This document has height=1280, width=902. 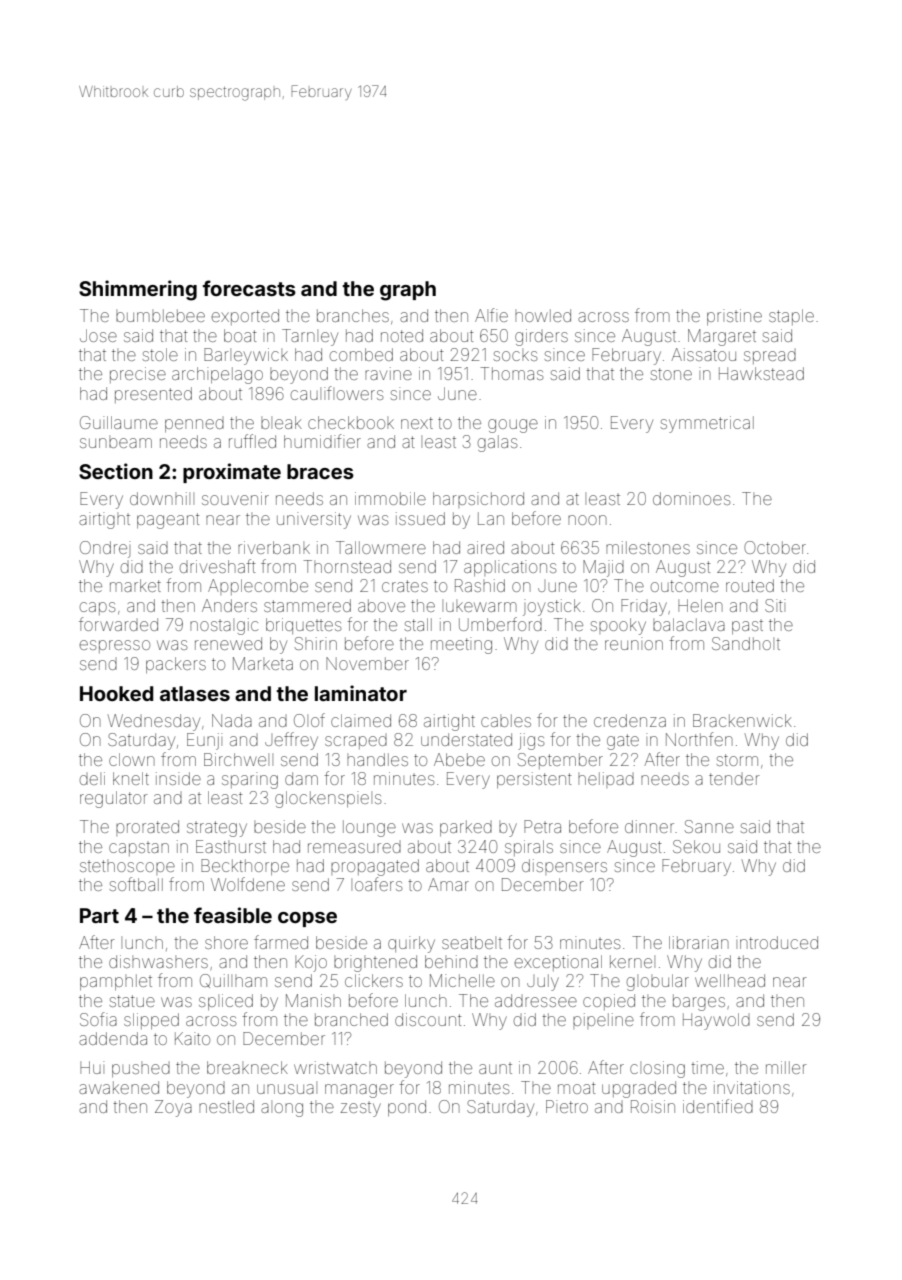 I want to click on Alfie, so click(x=491, y=315).
